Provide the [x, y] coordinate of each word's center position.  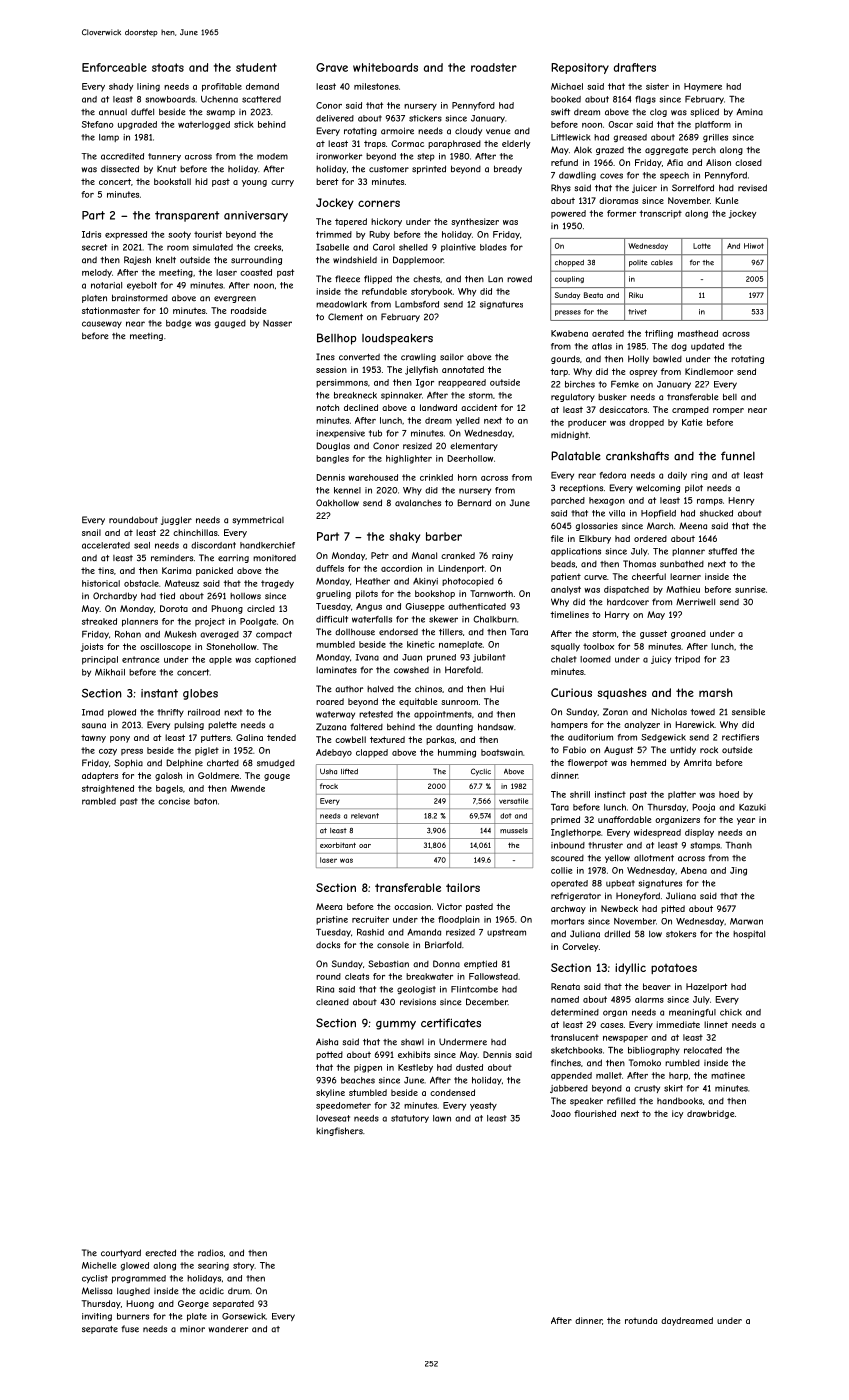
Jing [738, 871]
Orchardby [115, 596]
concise [174, 801]
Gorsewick [244, 1316]
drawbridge [710, 1114]
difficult [332, 619]
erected [160, 1253]
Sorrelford [693, 188]
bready [508, 169]
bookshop [435, 594]
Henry [741, 501]
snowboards [170, 99]
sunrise [750, 589]
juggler [176, 520]
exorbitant [338, 845]
